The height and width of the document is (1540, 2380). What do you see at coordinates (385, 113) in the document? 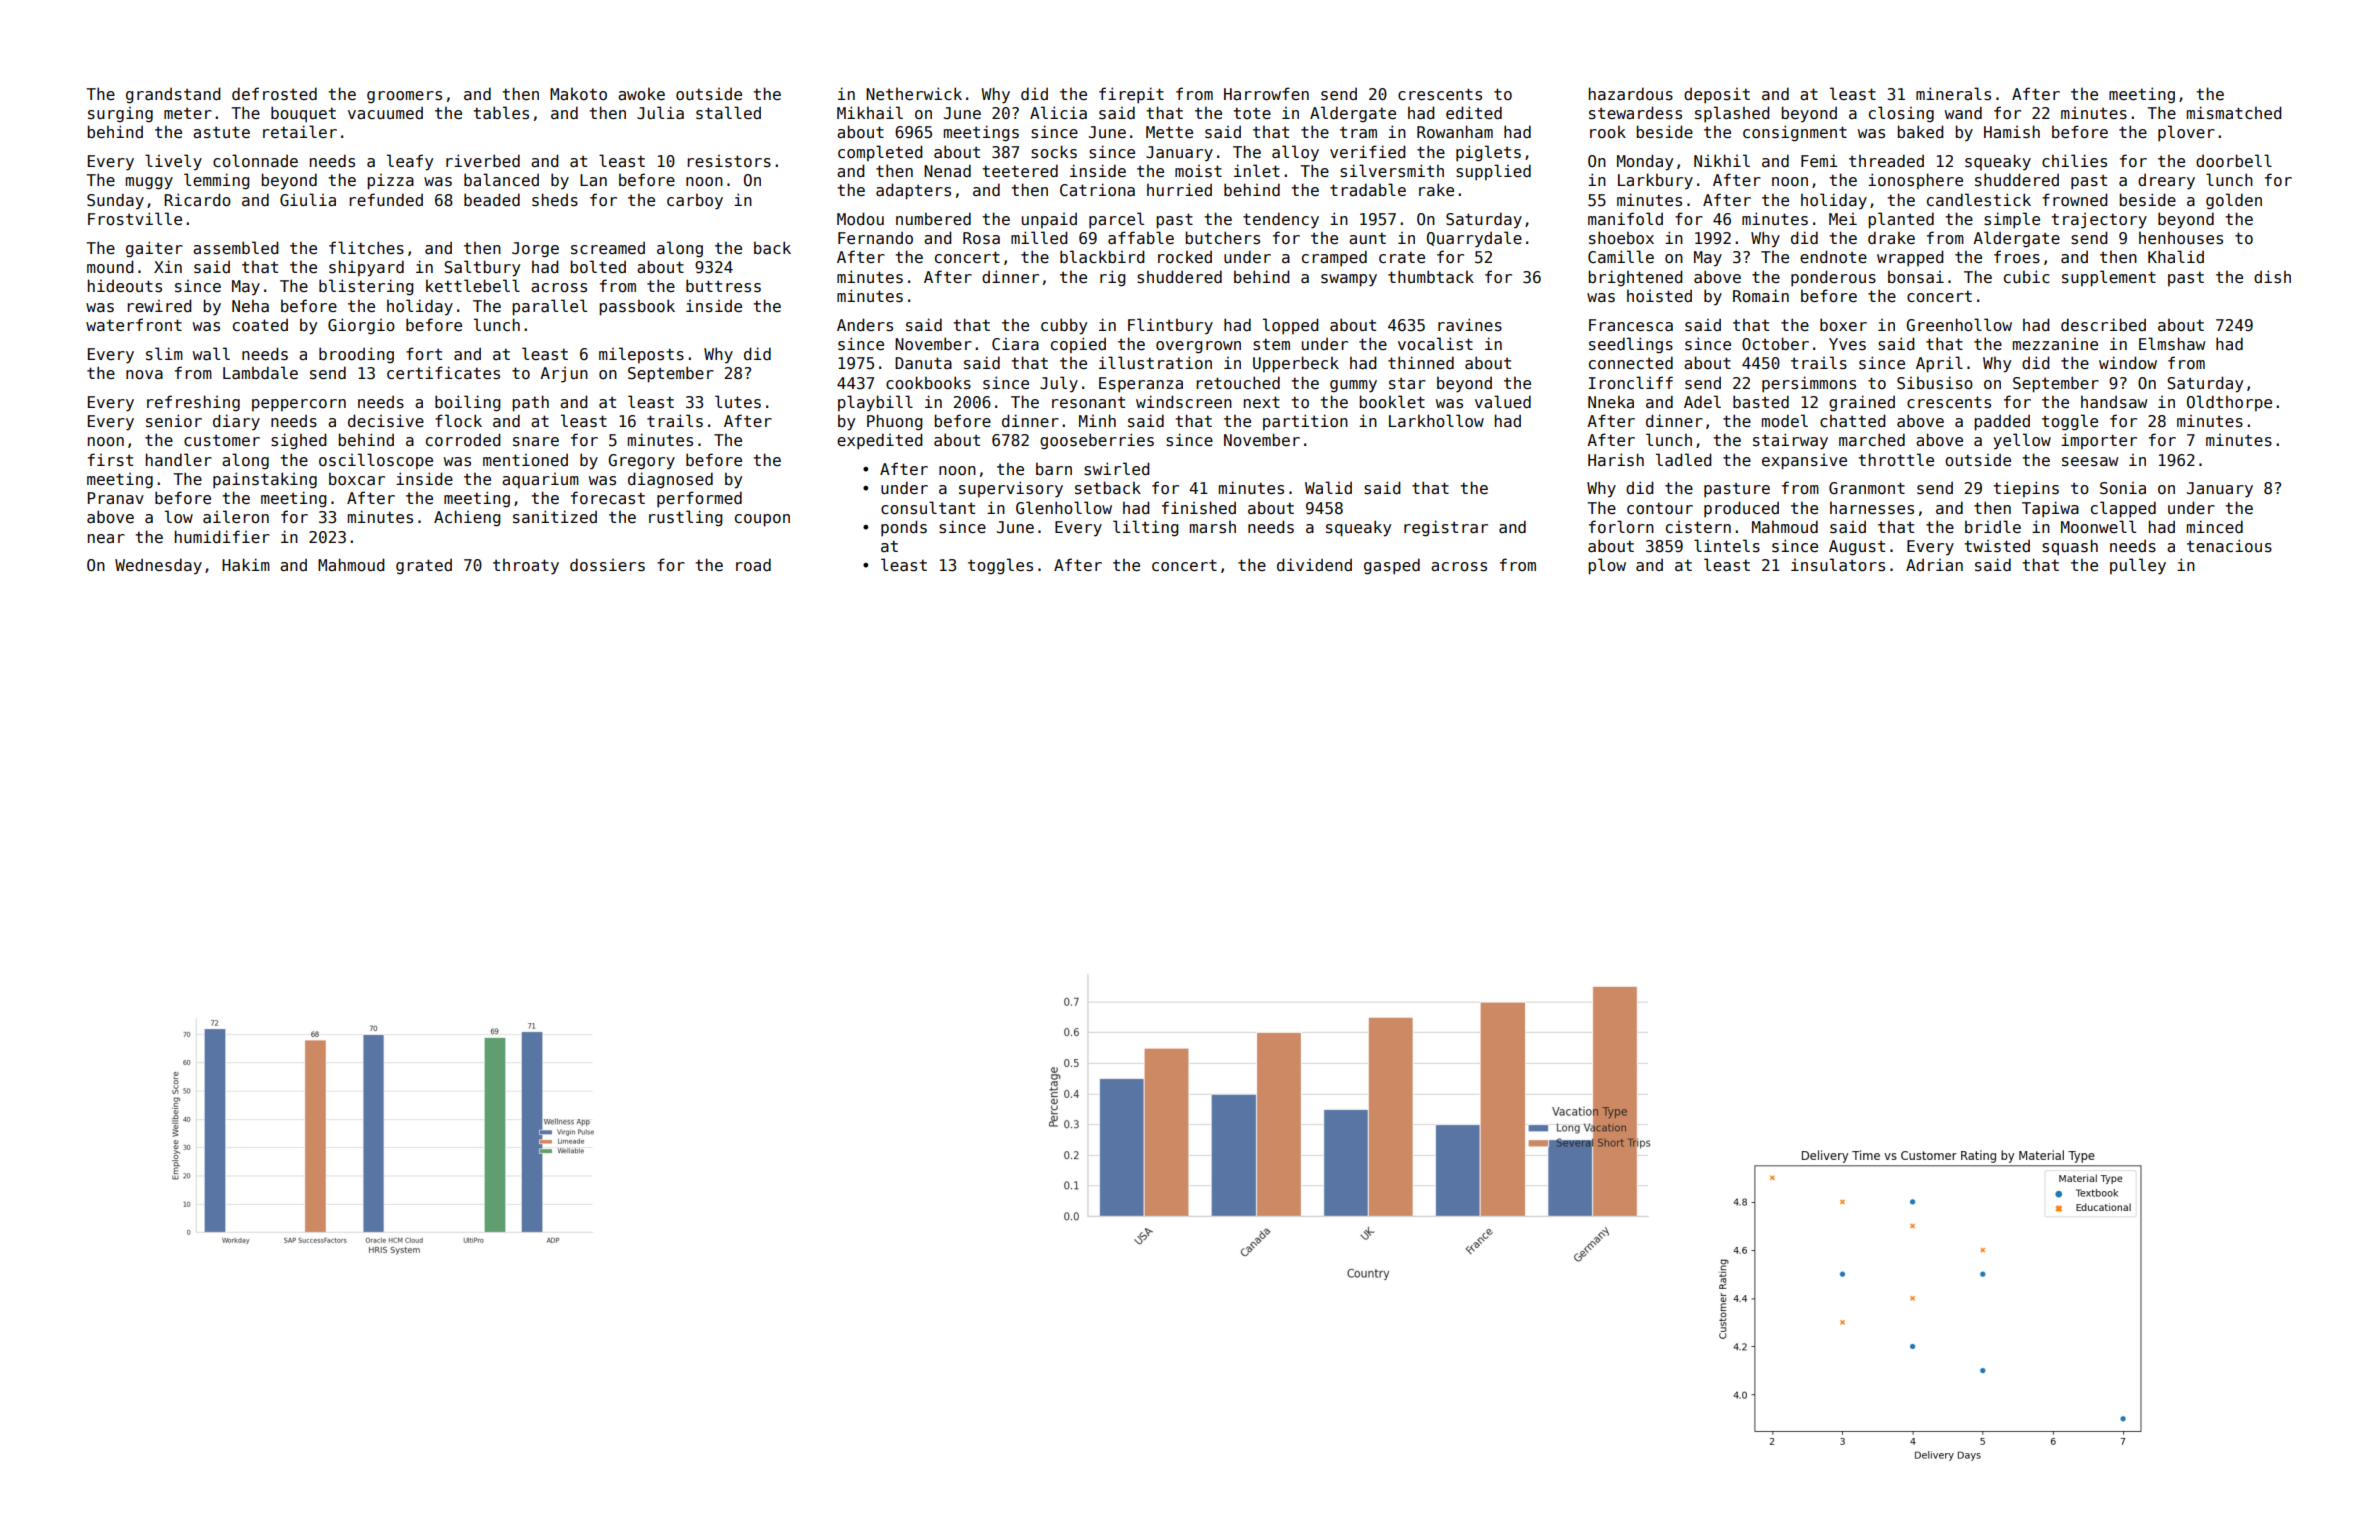
I see `vacuumed` at bounding box center [385, 113].
